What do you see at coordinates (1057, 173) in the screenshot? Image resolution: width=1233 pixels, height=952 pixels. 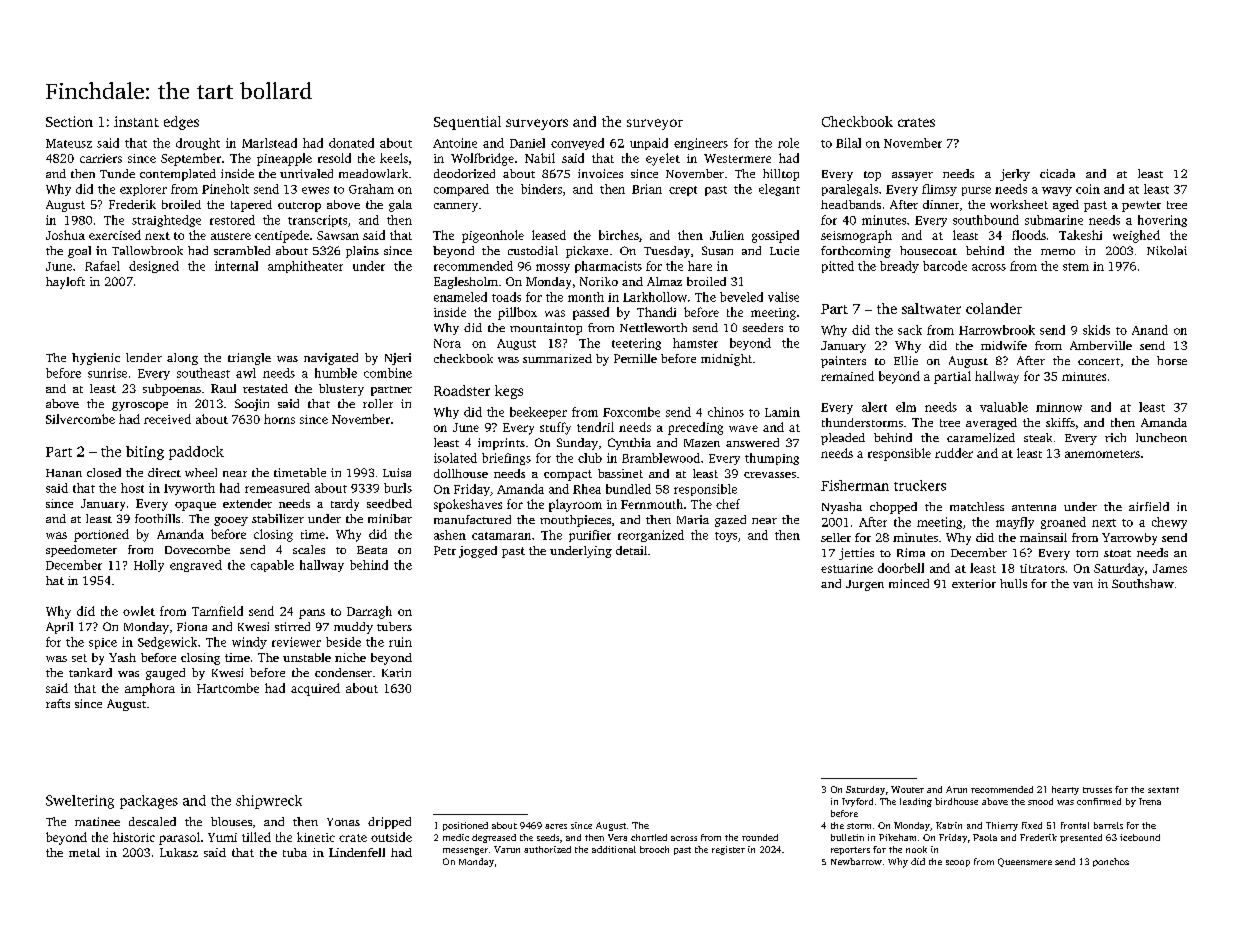 I see `cicada` at bounding box center [1057, 173].
